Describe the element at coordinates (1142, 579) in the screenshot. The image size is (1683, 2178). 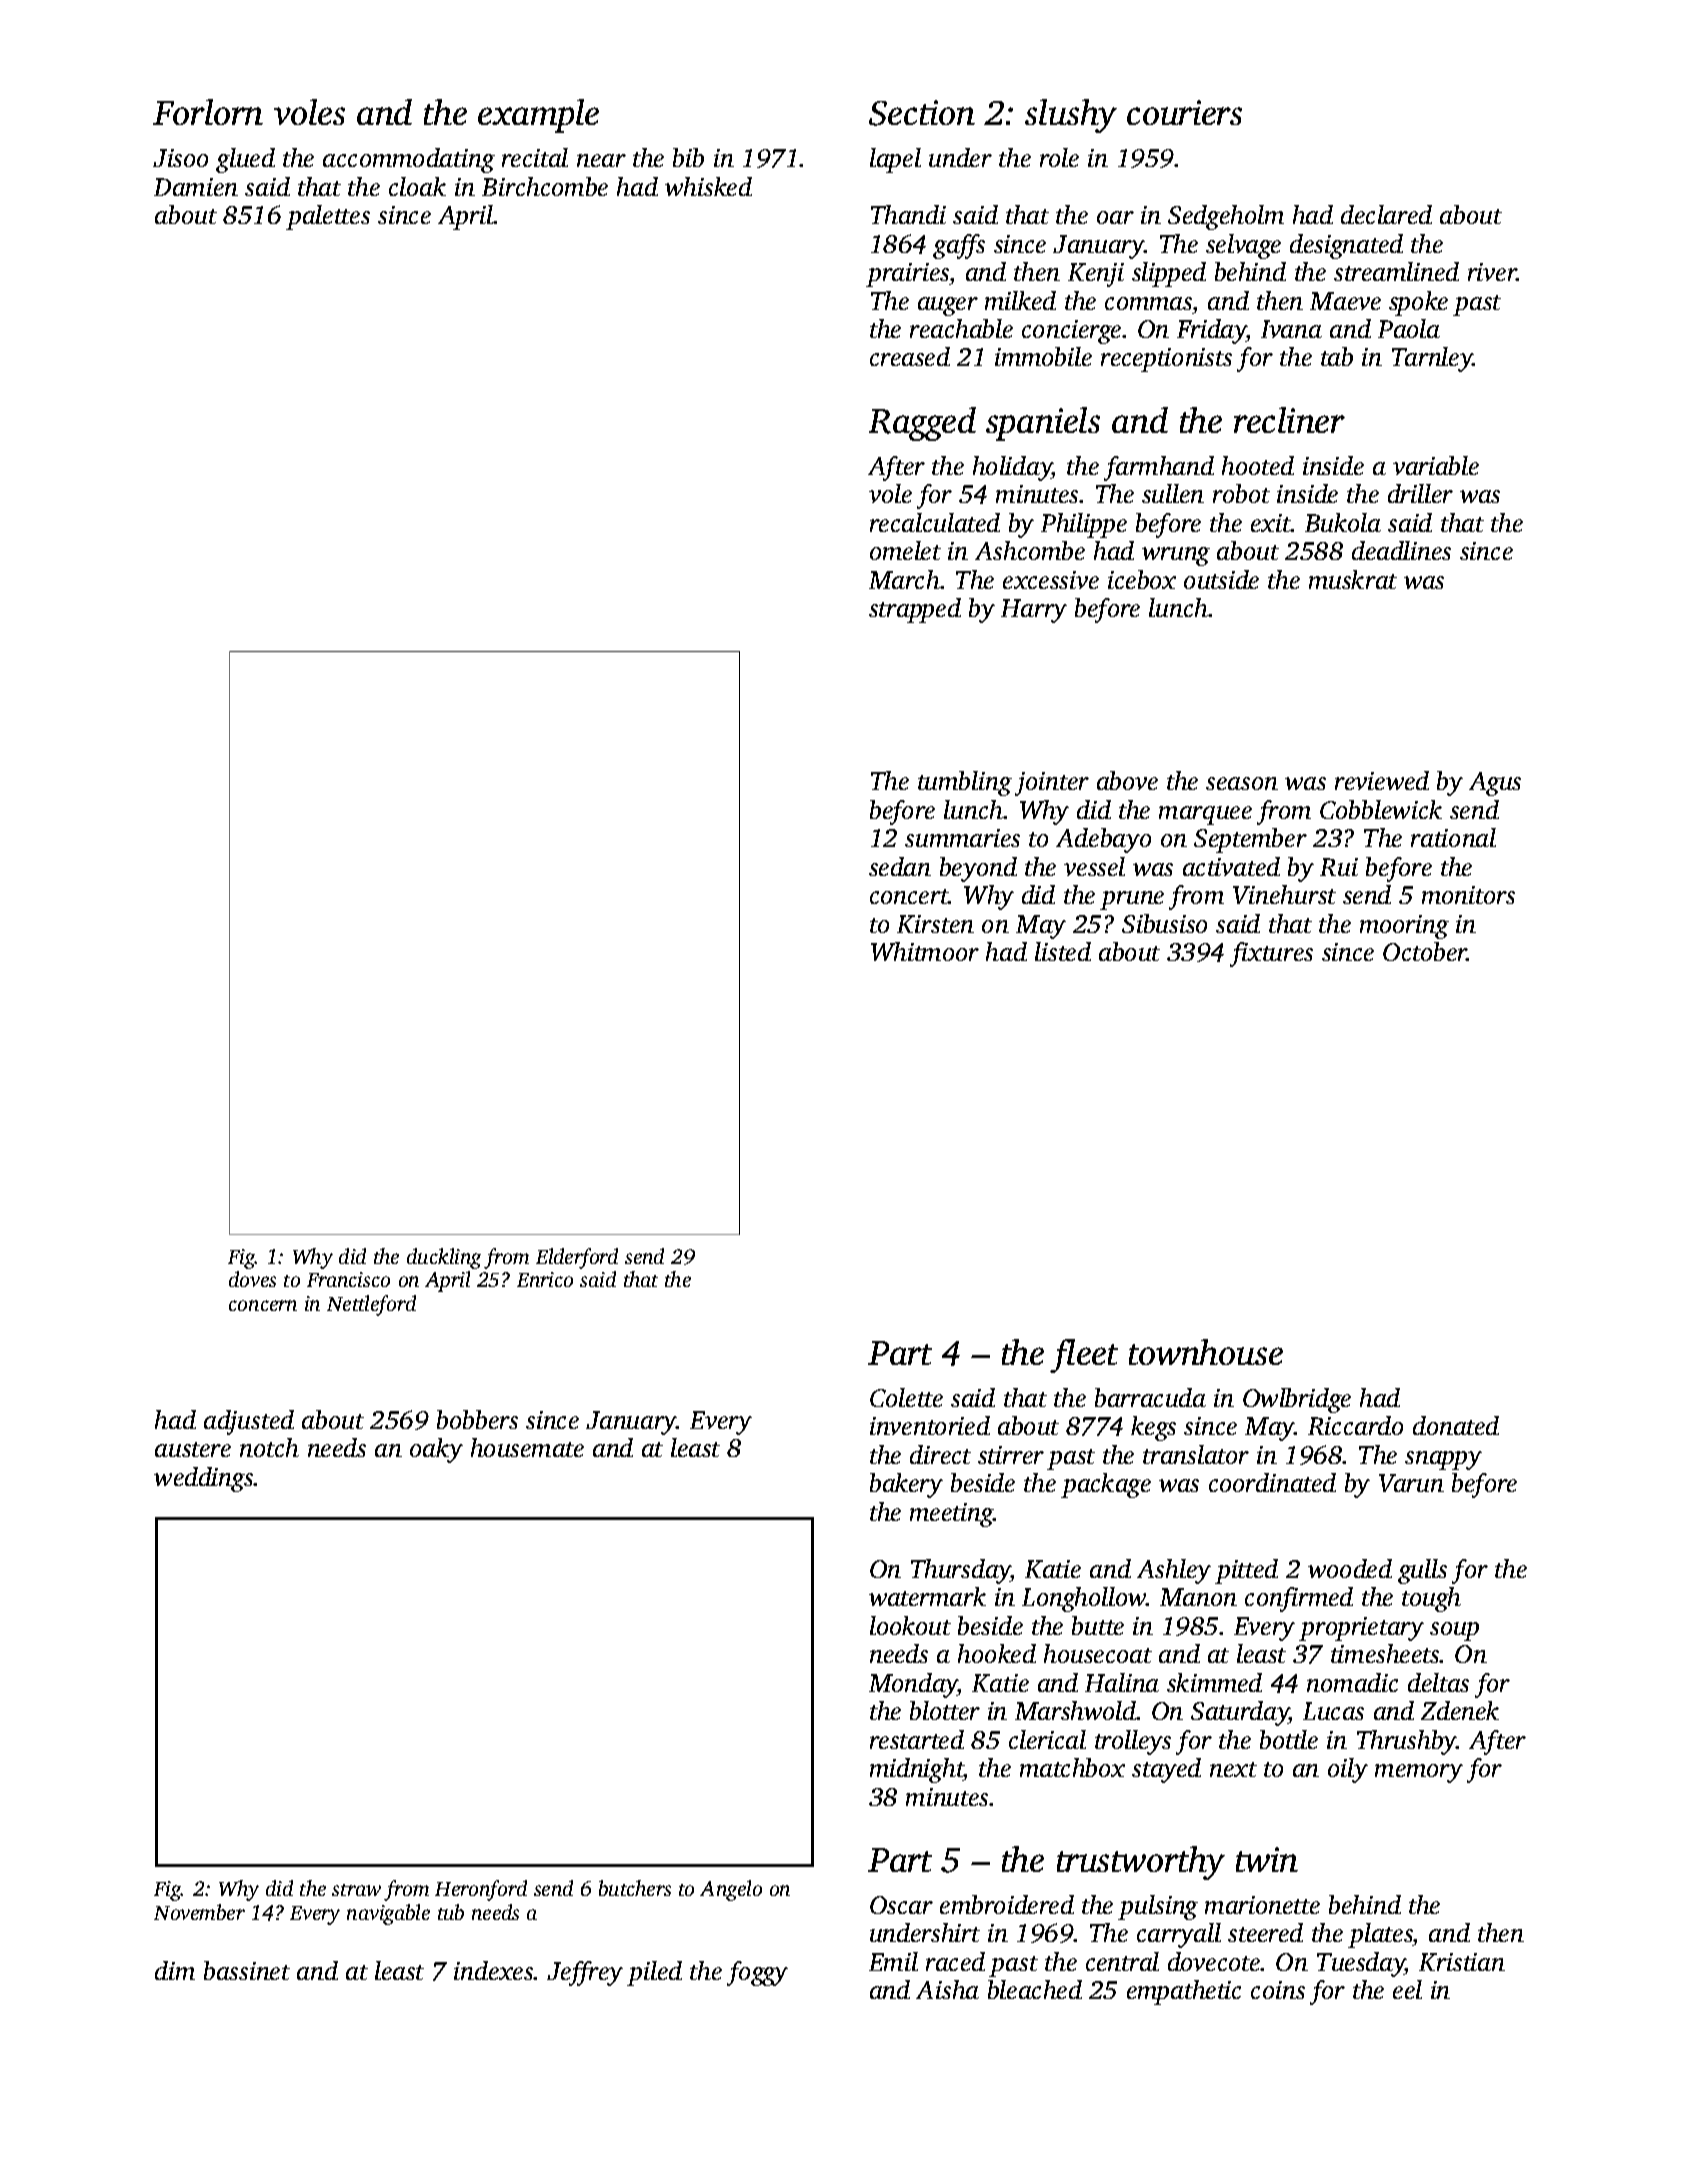
I see `icebox` at that location.
